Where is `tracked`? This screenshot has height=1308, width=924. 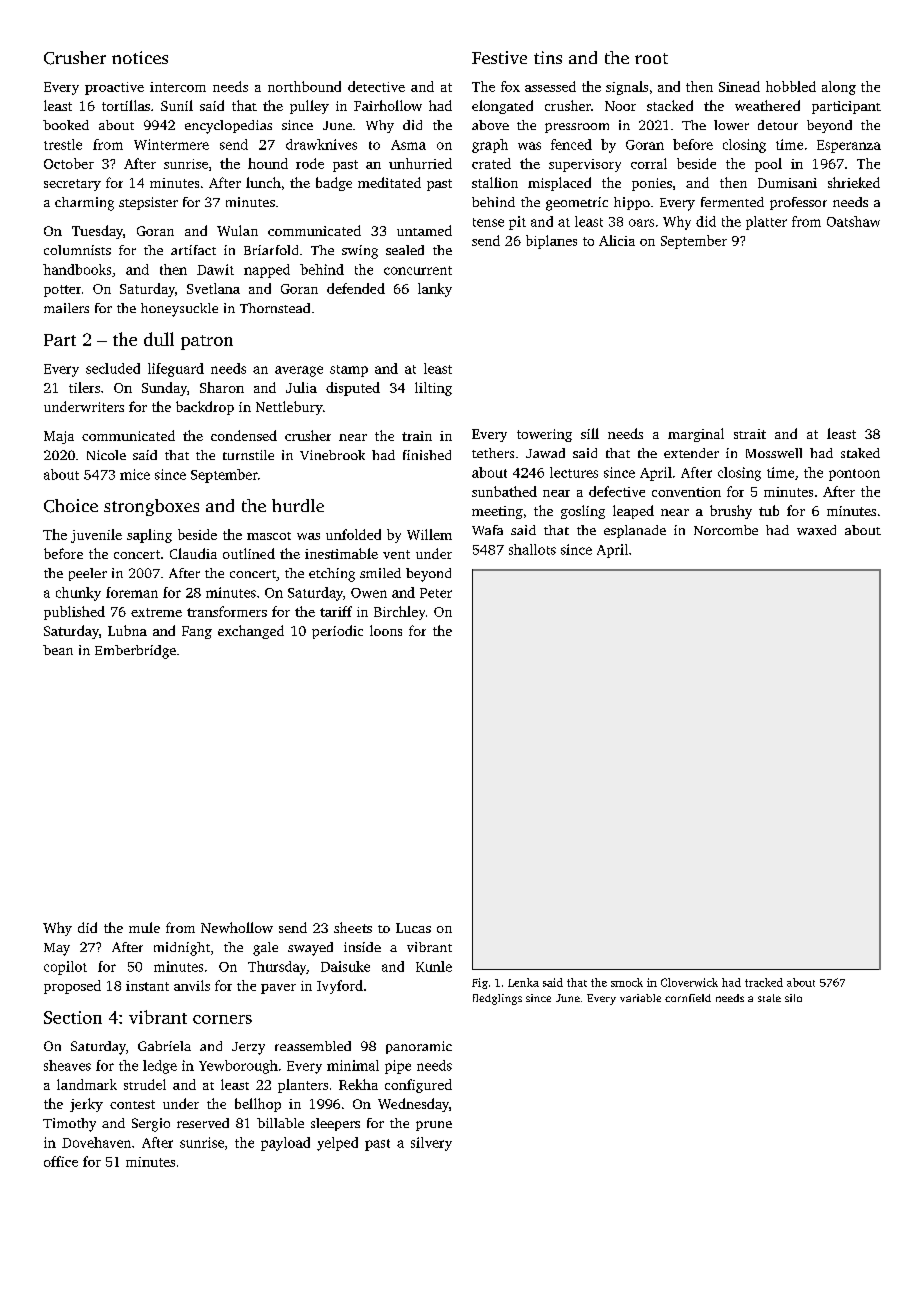 tracked is located at coordinates (764, 982).
